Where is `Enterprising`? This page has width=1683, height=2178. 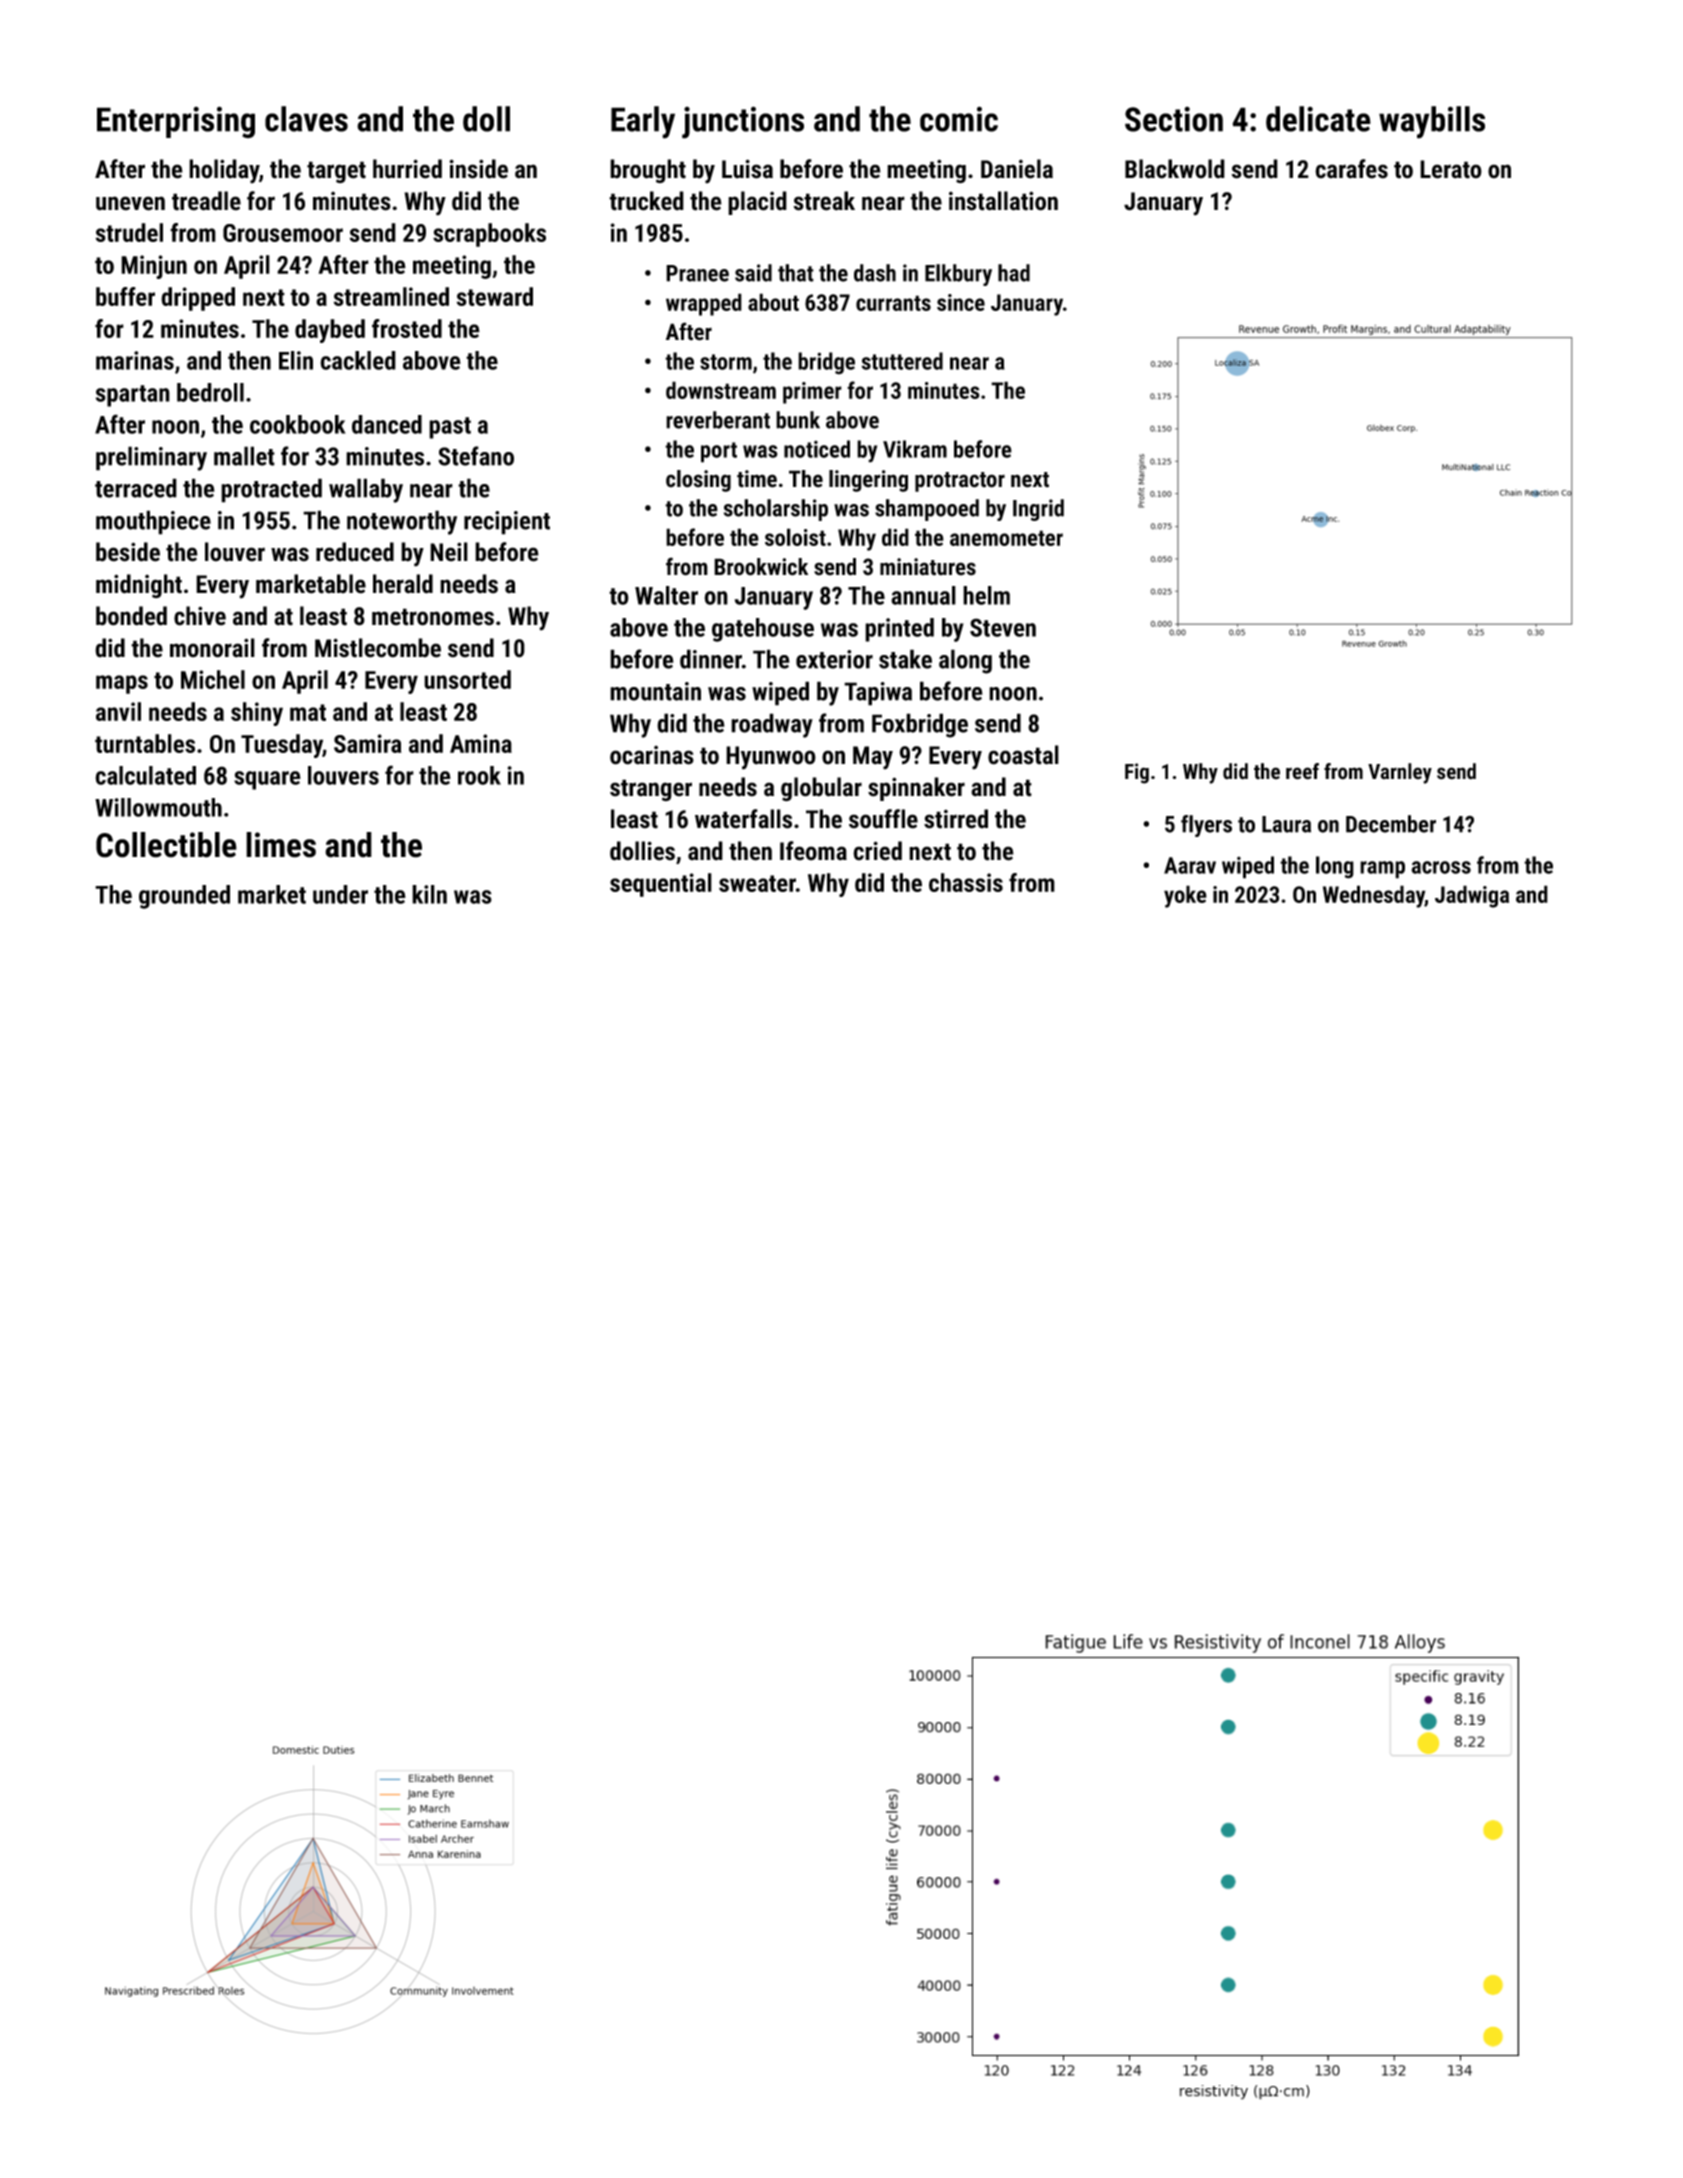
Enterprising is located at coordinates (176, 122).
